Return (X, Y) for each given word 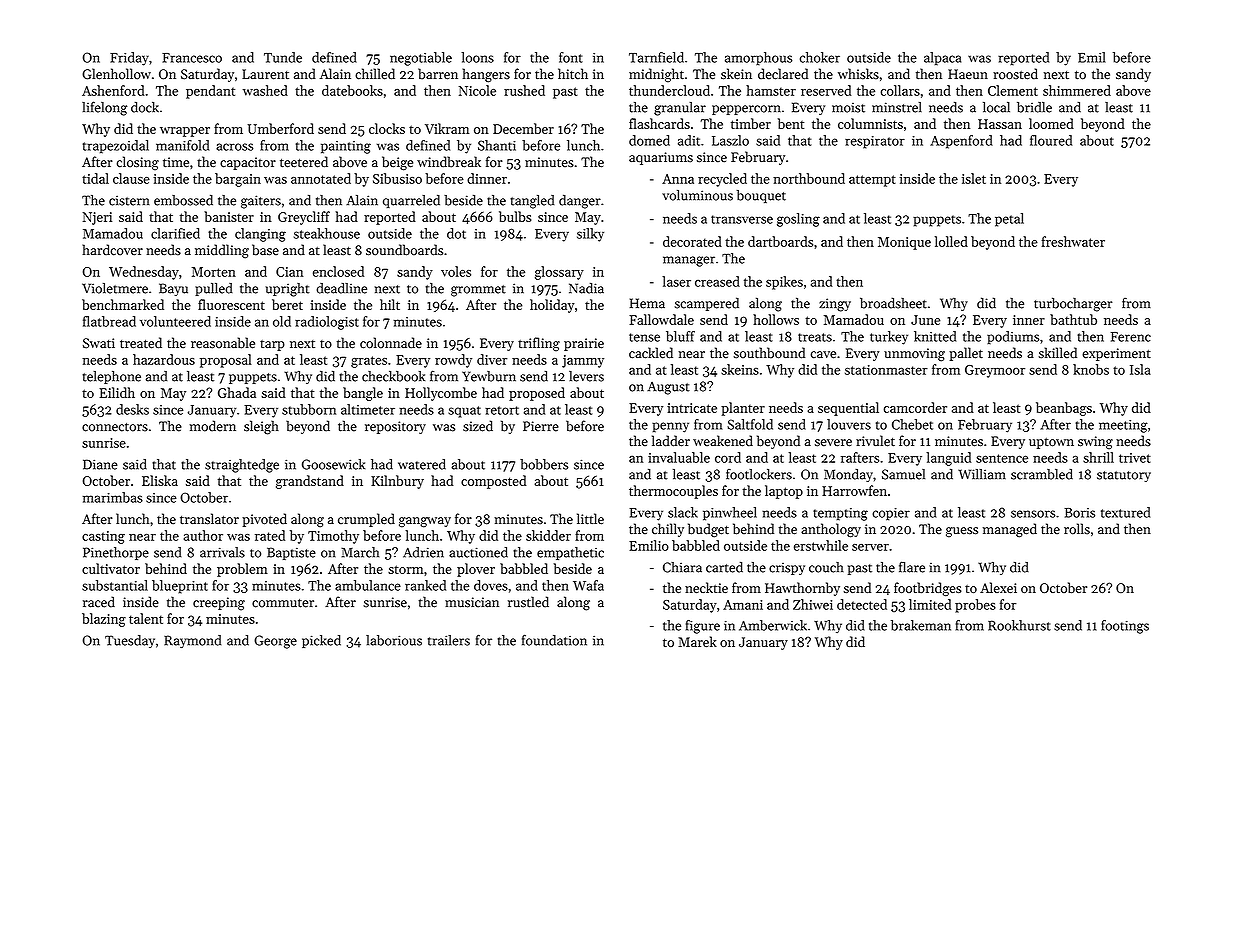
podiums (1013, 338)
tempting (840, 514)
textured (1125, 512)
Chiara (682, 567)
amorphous (758, 59)
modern (213, 426)
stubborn (309, 409)
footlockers (759, 474)
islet (974, 178)
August (668, 388)
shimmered (1077, 90)
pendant (210, 92)
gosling (798, 220)
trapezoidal (116, 147)
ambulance (368, 585)
